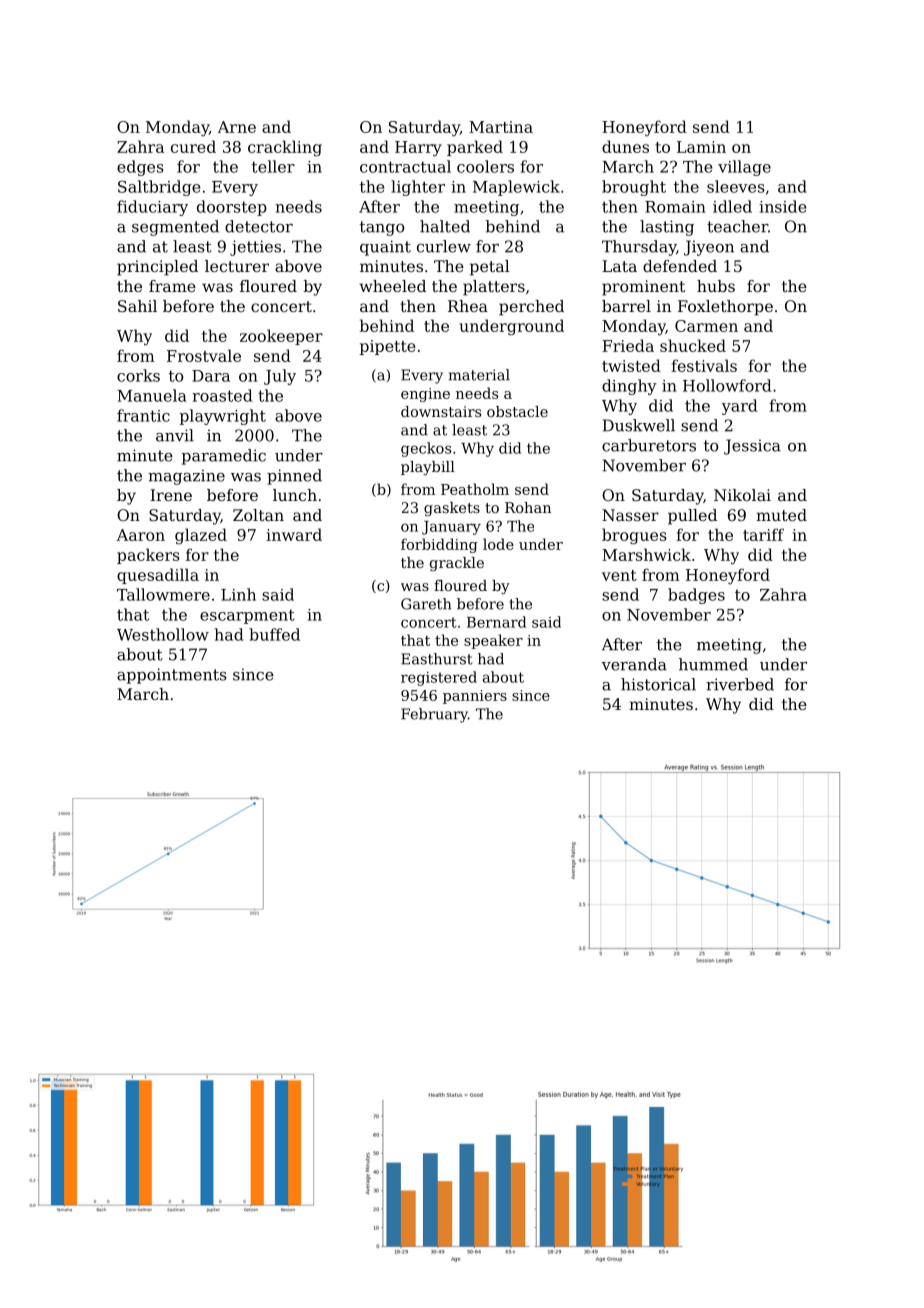  Describe the element at coordinates (736, 186) in the screenshot. I see `sleeves` at that location.
